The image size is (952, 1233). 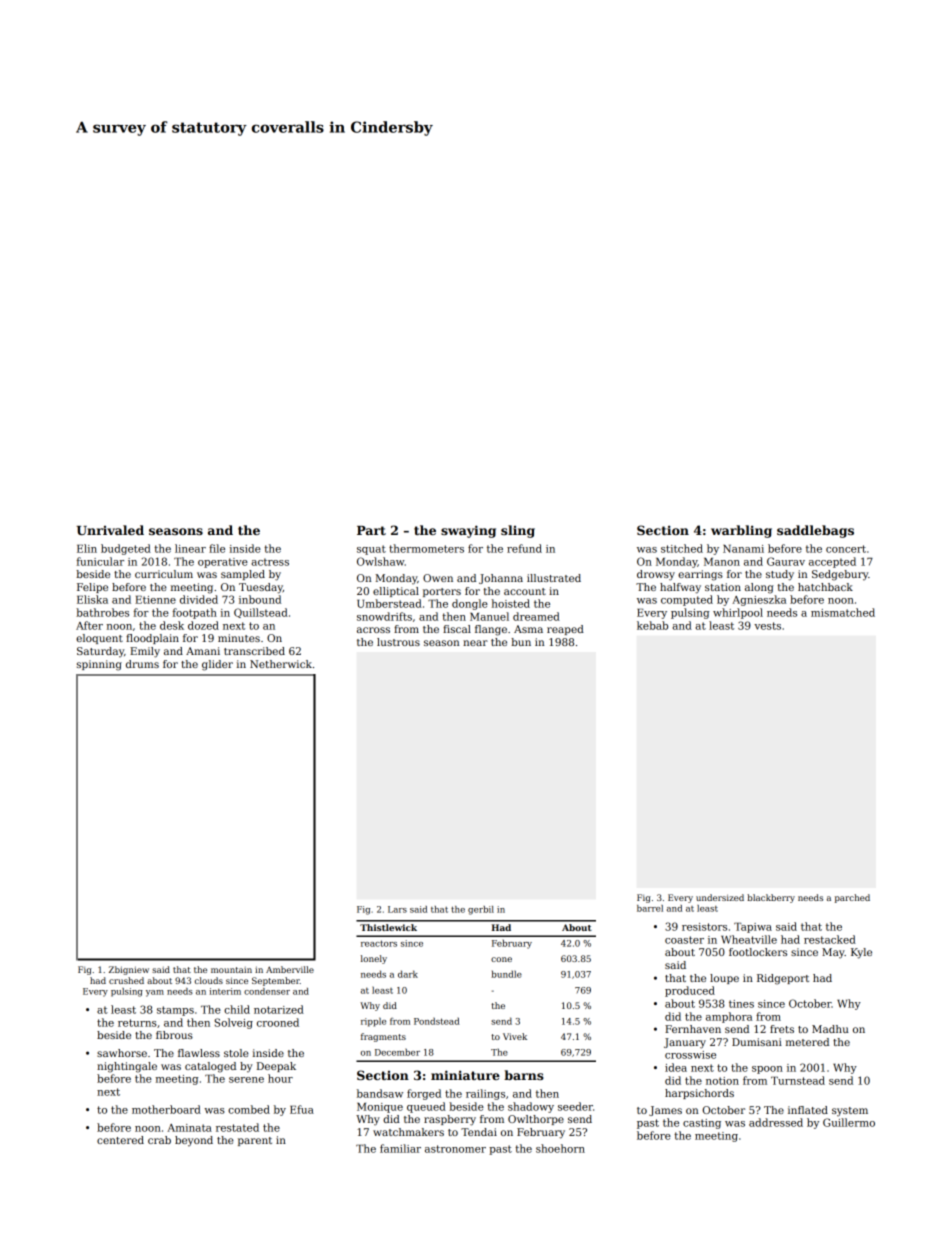 What do you see at coordinates (518, 531) in the screenshot?
I see `sling` at bounding box center [518, 531].
